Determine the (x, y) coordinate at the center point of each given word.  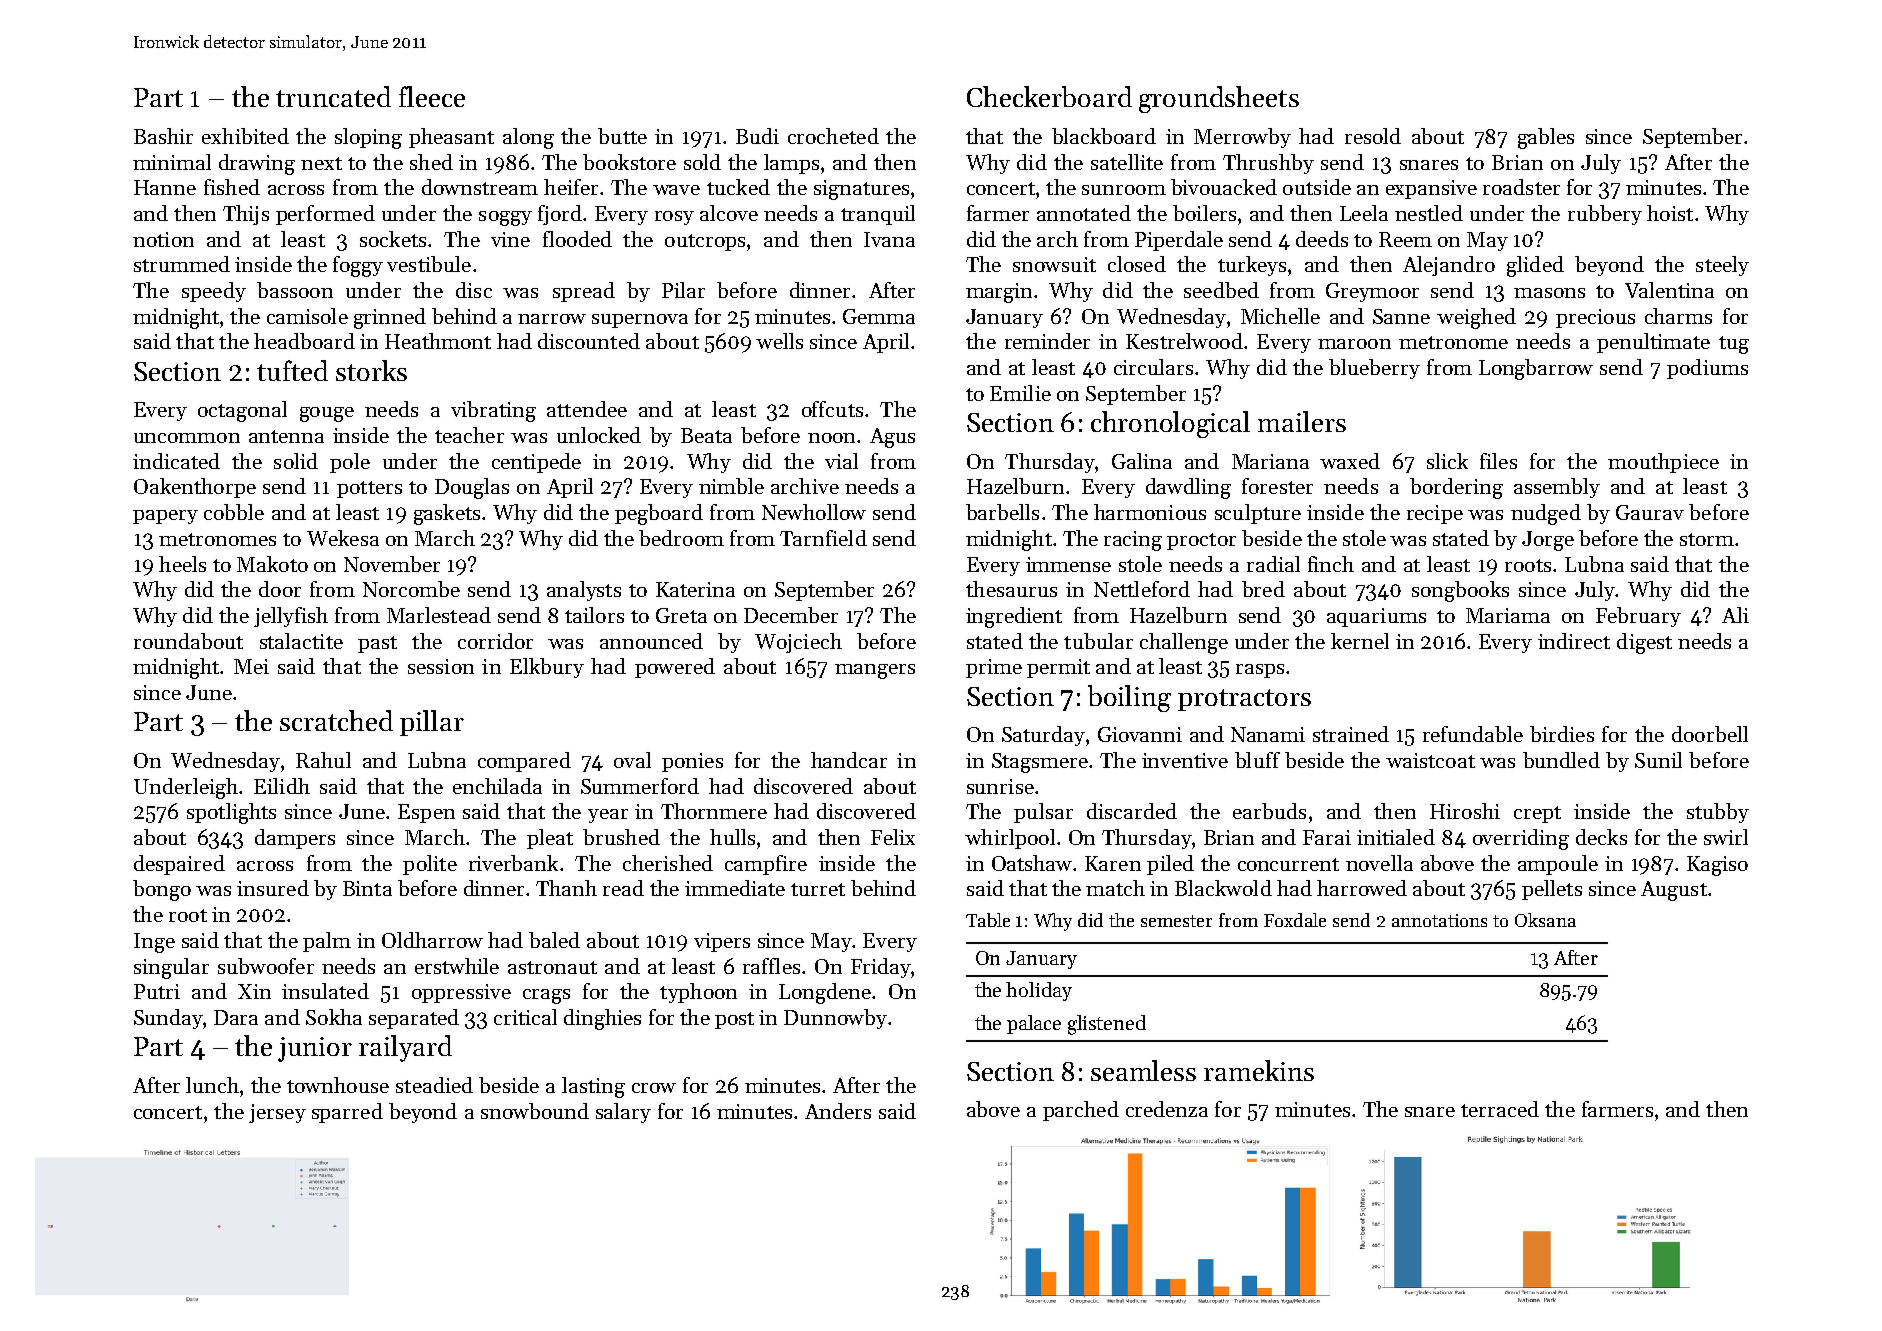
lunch (212, 1085)
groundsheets (1219, 99)
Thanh (566, 888)
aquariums (1376, 617)
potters (369, 489)
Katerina (695, 589)
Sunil (1658, 760)
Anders (838, 1111)
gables (1546, 138)
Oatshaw (1032, 863)
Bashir (163, 136)
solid (296, 461)
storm (1707, 539)
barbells (1002, 512)
